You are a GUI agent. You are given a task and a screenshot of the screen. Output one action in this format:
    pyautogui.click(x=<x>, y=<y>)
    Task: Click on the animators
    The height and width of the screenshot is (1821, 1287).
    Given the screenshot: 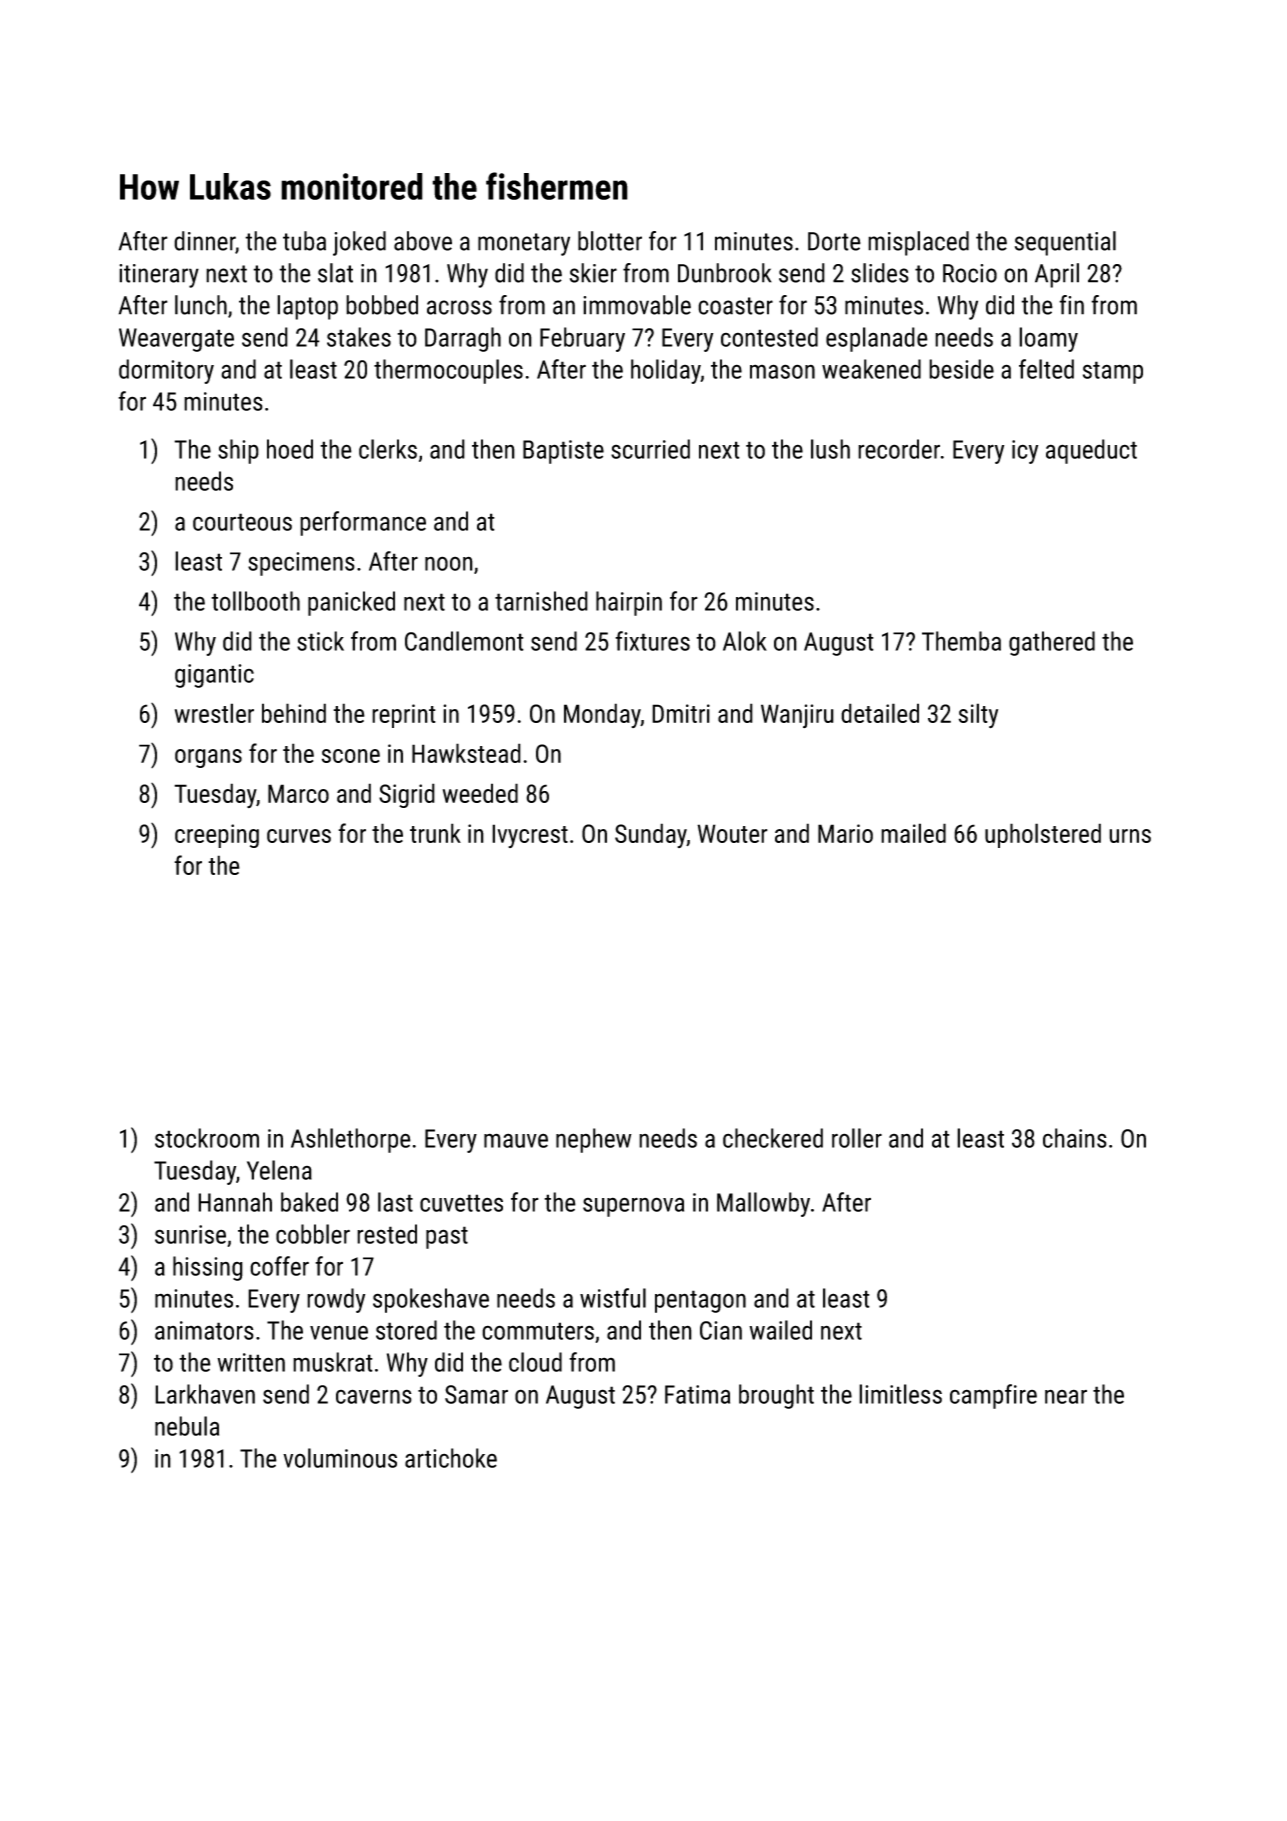 What is the action you would take?
    pyautogui.click(x=204, y=1330)
